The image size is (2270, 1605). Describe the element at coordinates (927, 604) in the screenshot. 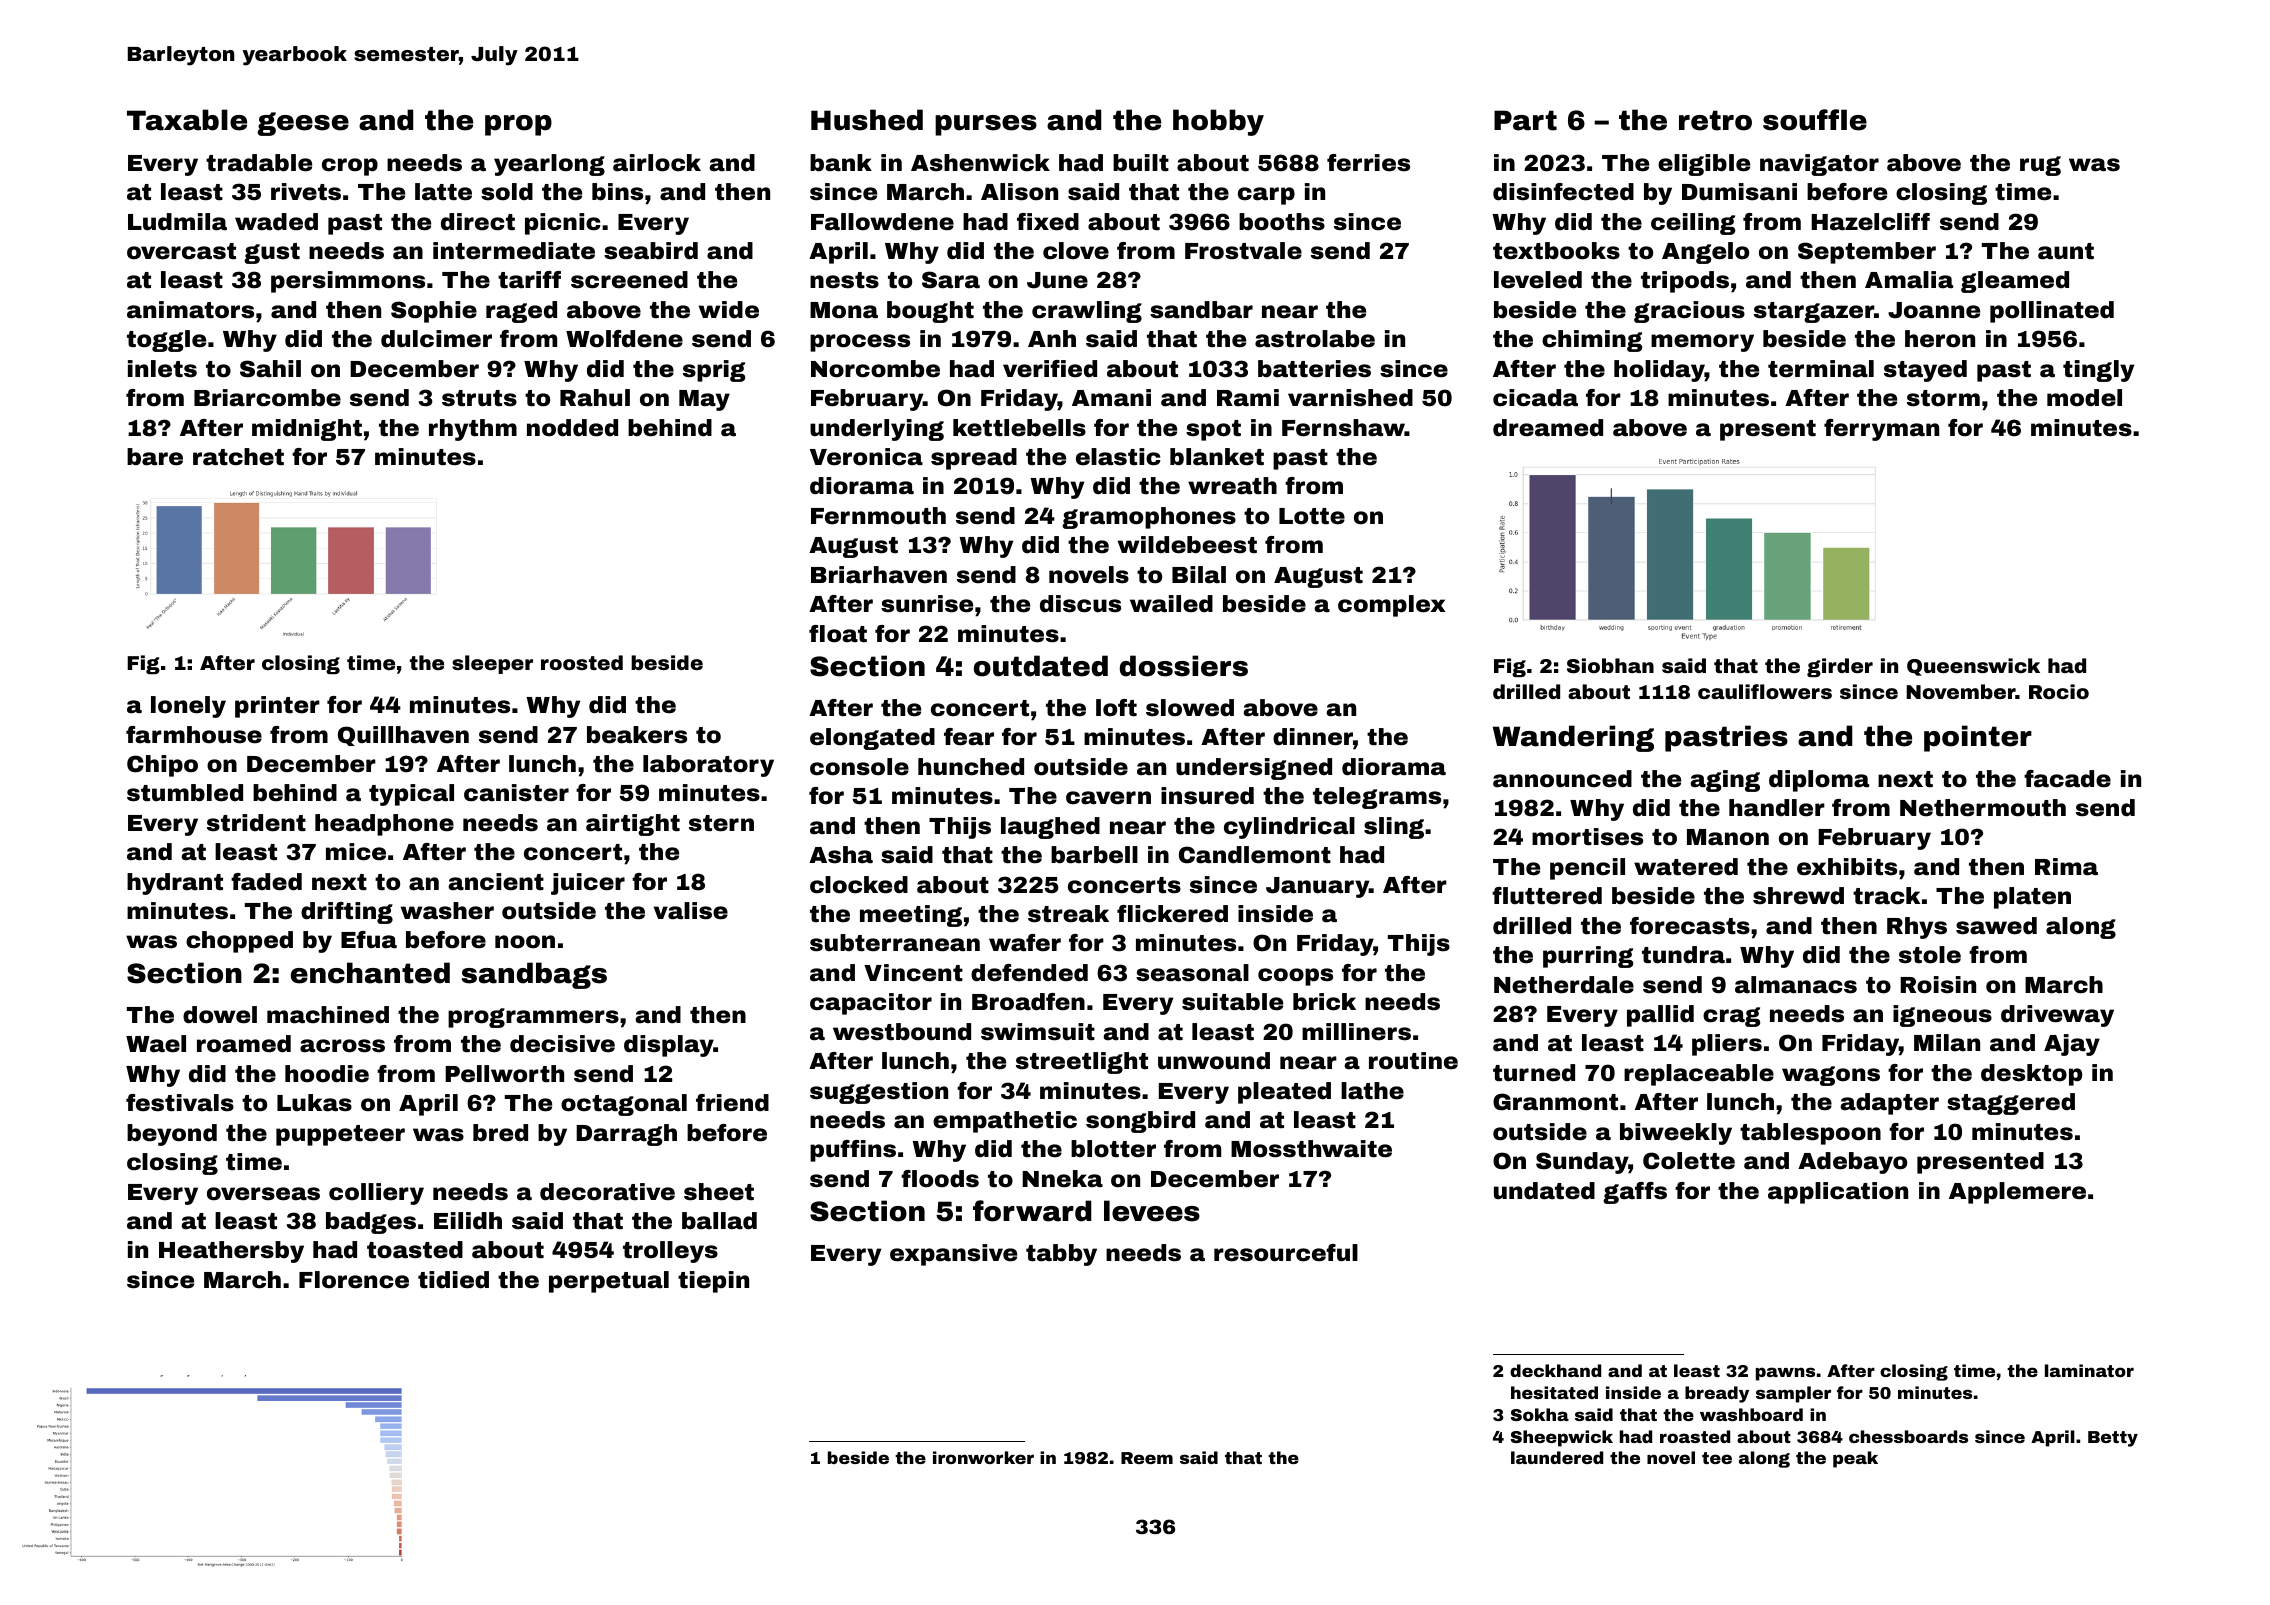

I see `sunrise` at that location.
